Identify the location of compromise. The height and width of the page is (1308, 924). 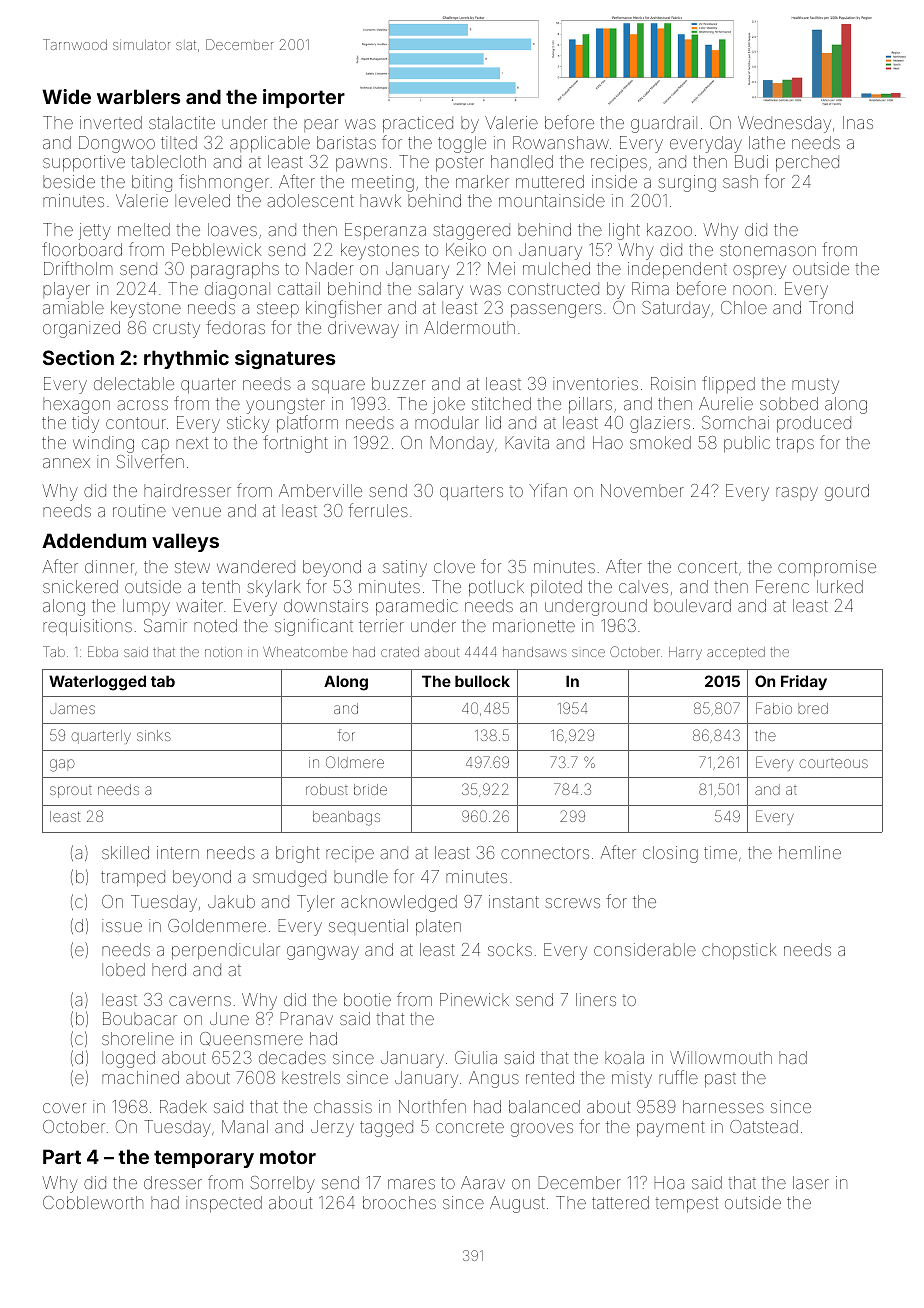
(827, 568).
